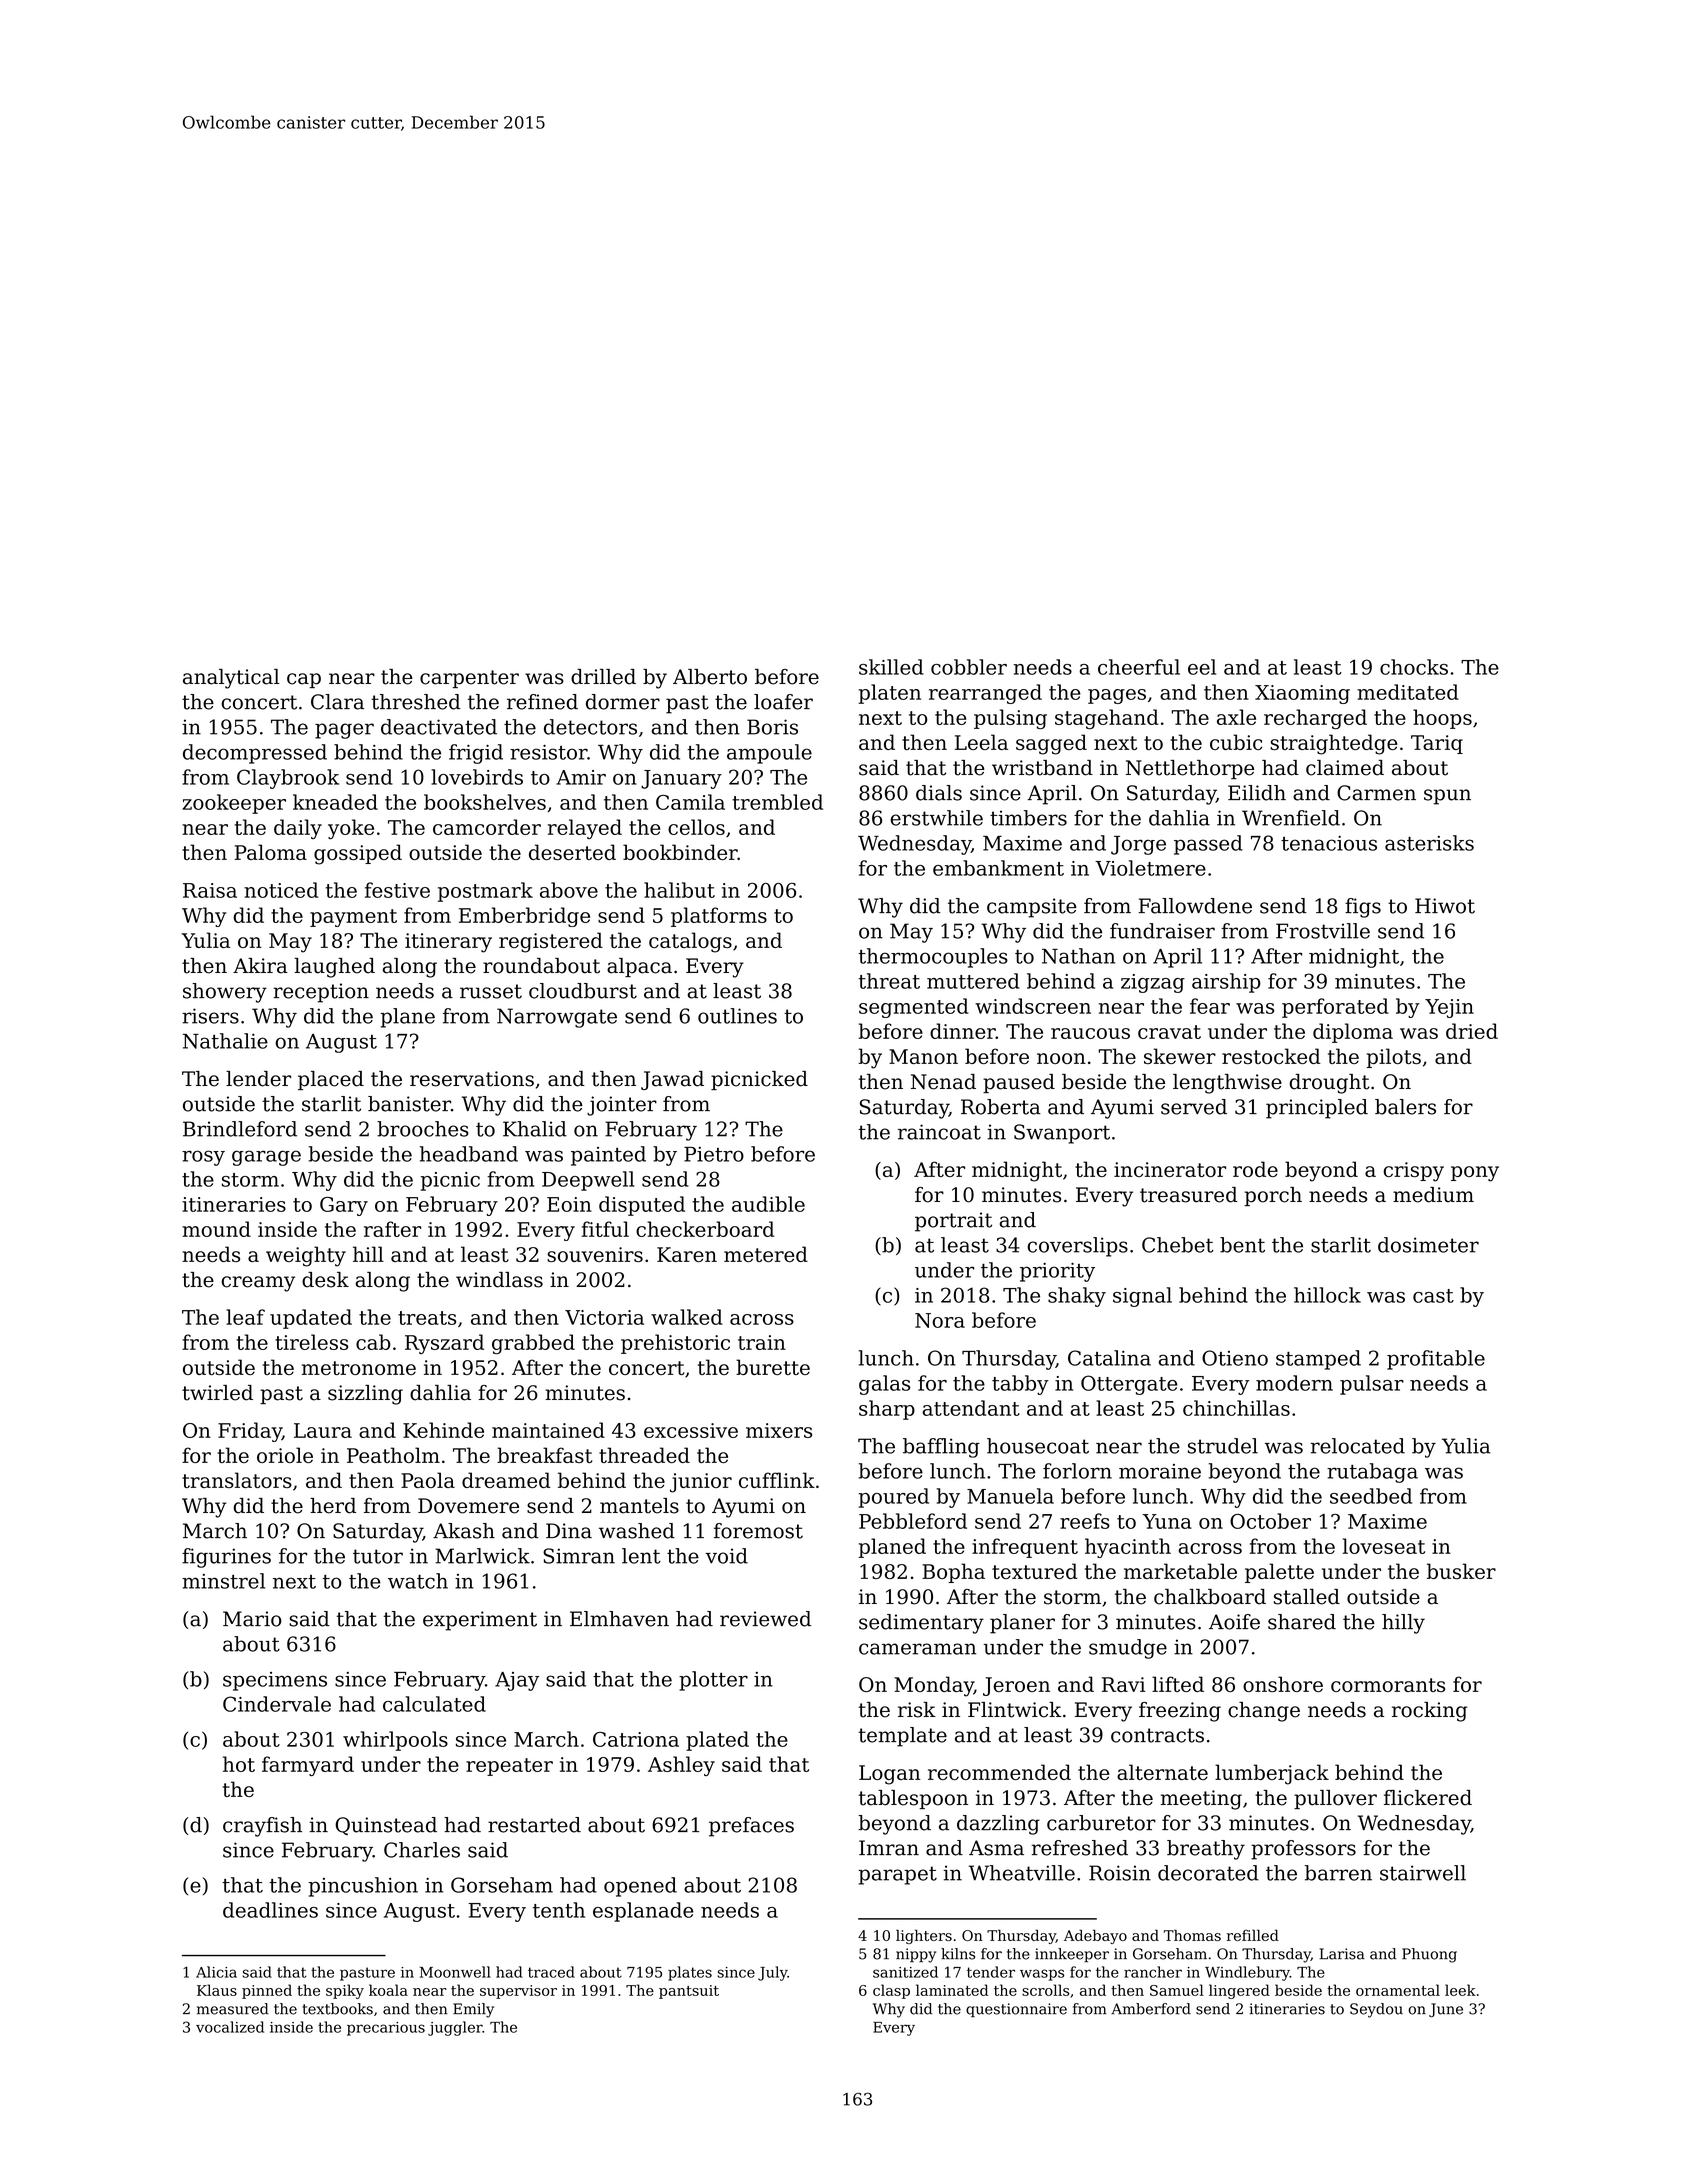 The image size is (1683, 2178). Describe the element at coordinates (1020, 1385) in the document. I see `tabby` at that location.
